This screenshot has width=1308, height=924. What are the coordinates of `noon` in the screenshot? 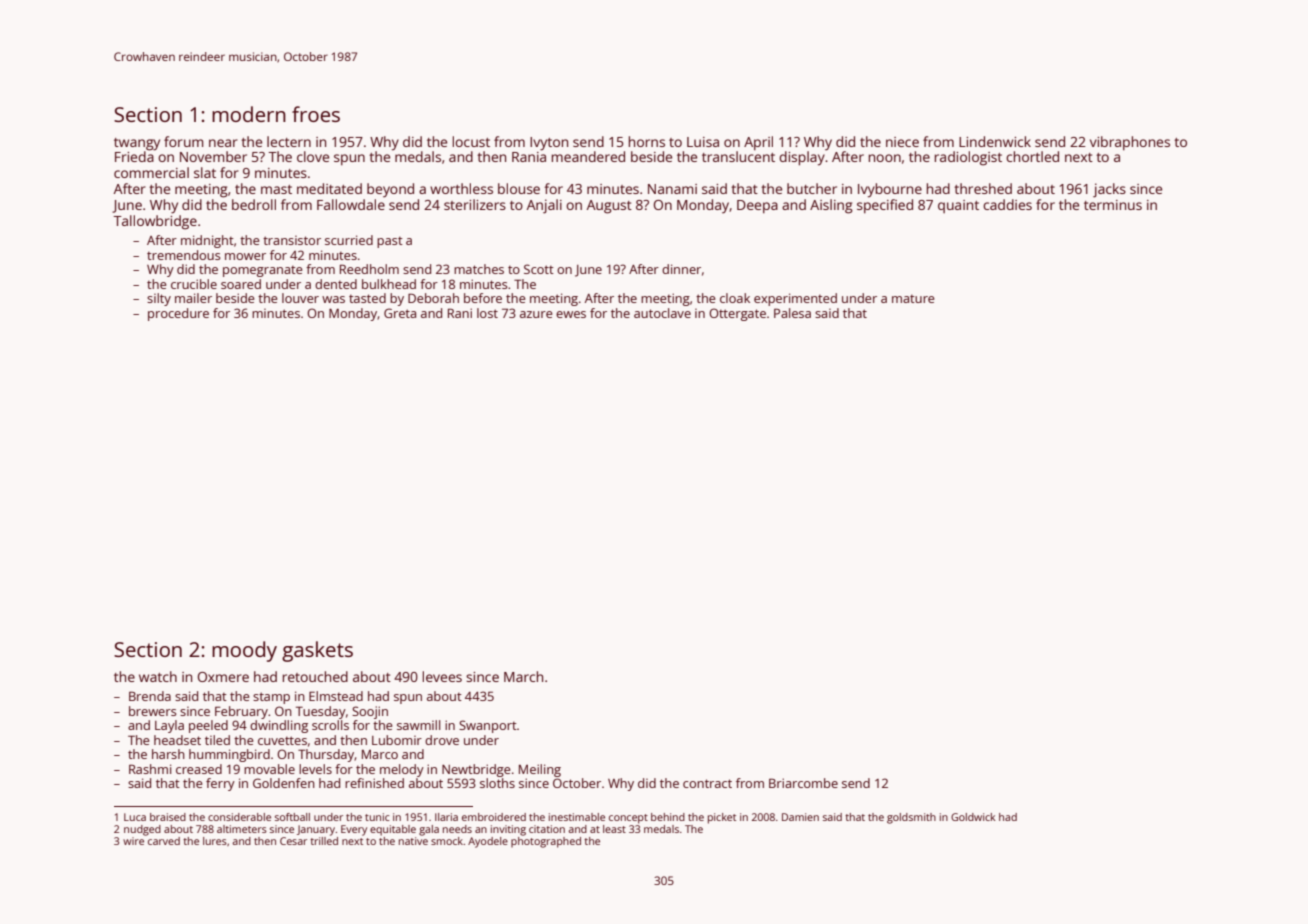 It's located at (885, 158).
